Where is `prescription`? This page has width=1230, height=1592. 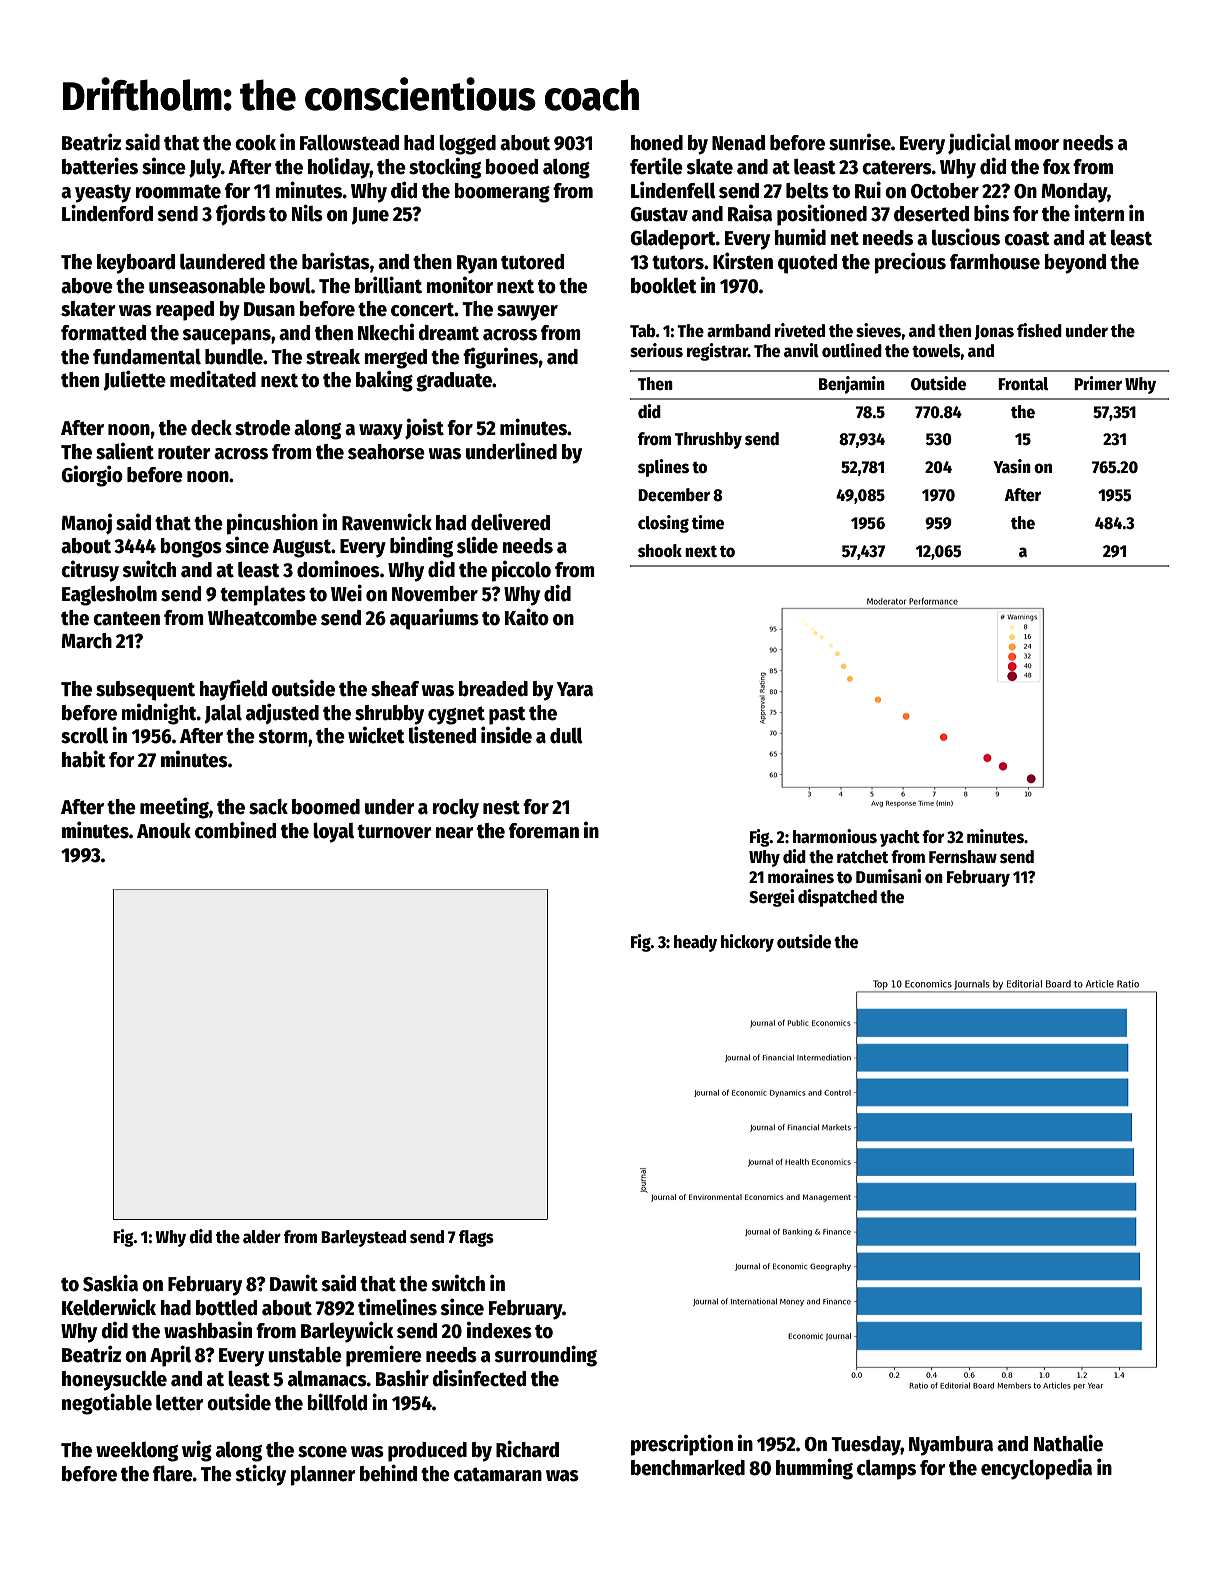
prescription is located at coordinates (682, 1445).
